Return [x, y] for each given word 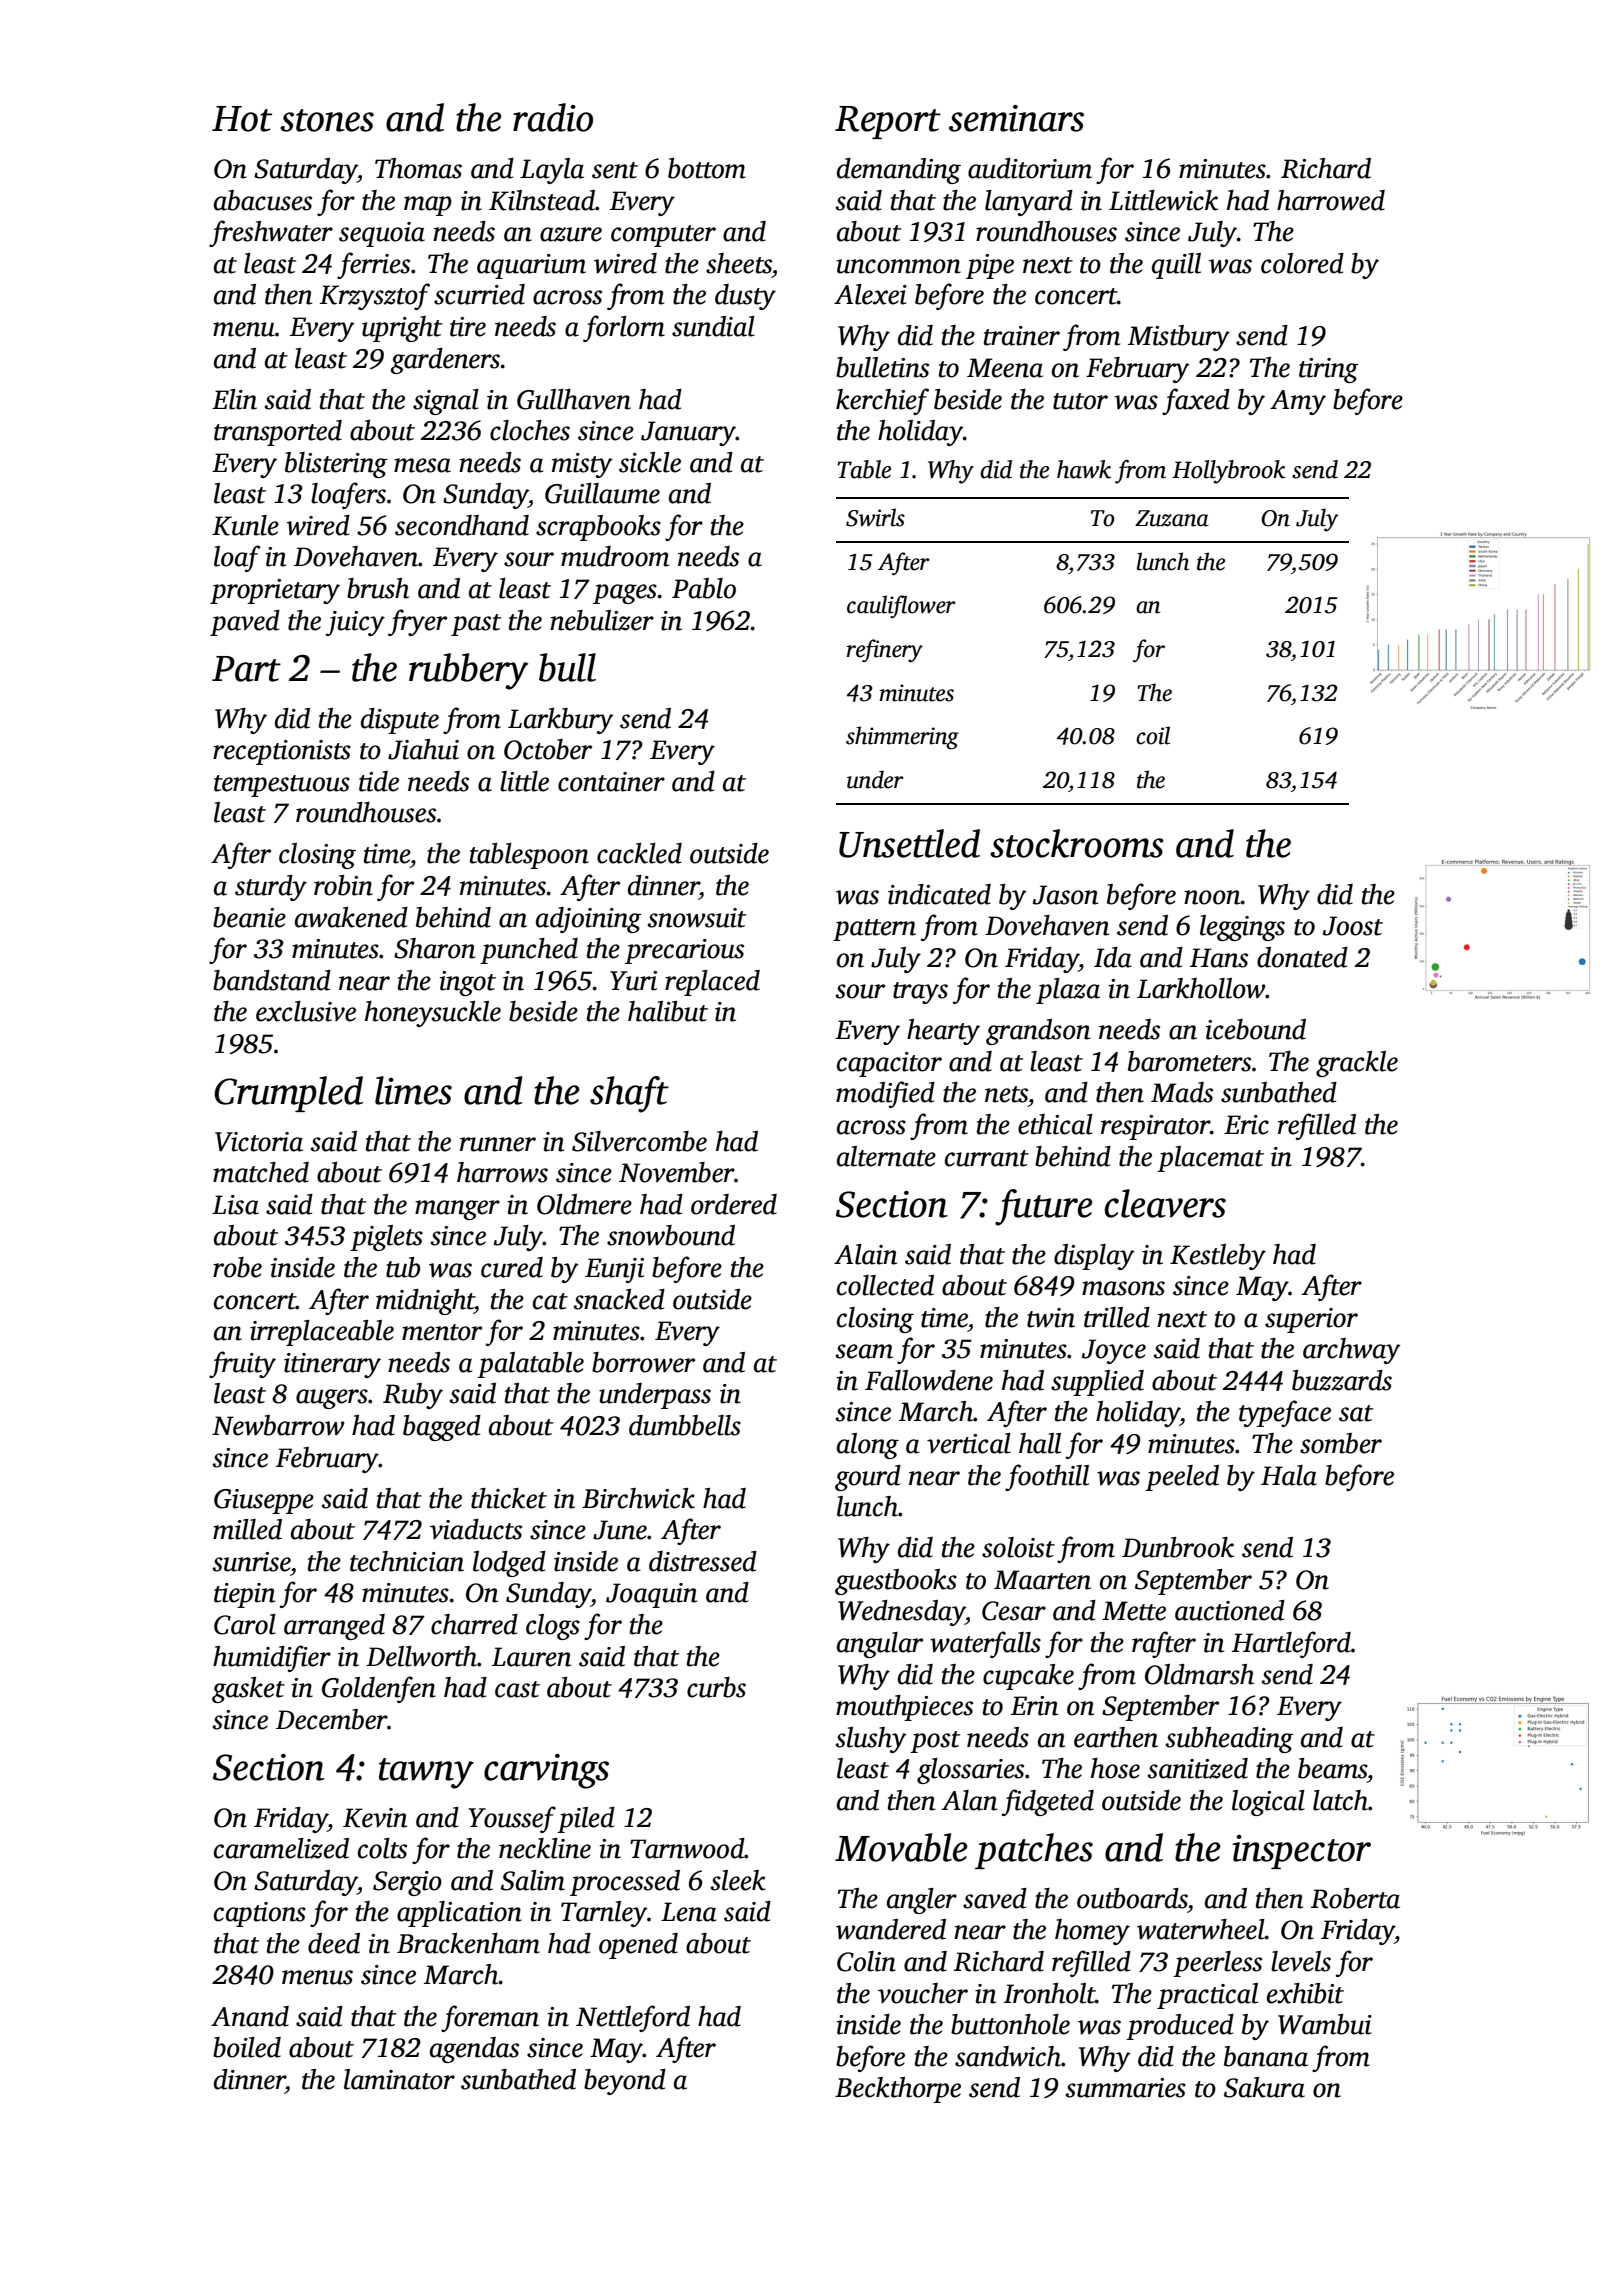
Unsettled [909, 843]
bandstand [272, 980]
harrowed [1331, 200]
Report [888, 122]
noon [1212, 897]
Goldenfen [379, 1689]
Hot [242, 119]
